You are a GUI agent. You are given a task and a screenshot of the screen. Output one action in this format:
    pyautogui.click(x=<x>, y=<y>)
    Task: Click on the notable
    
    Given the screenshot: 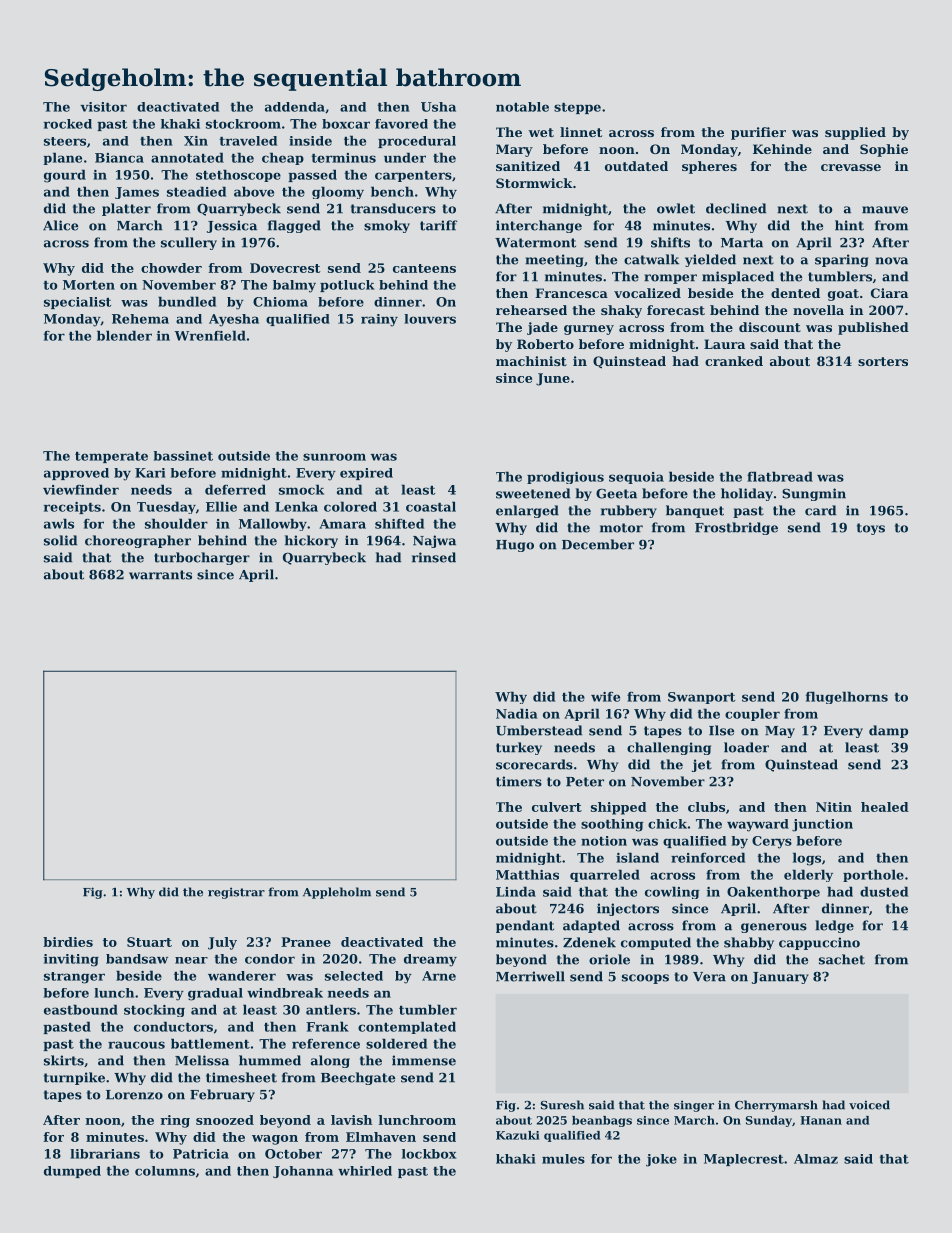 What is the action you would take?
    pyautogui.click(x=522, y=107)
